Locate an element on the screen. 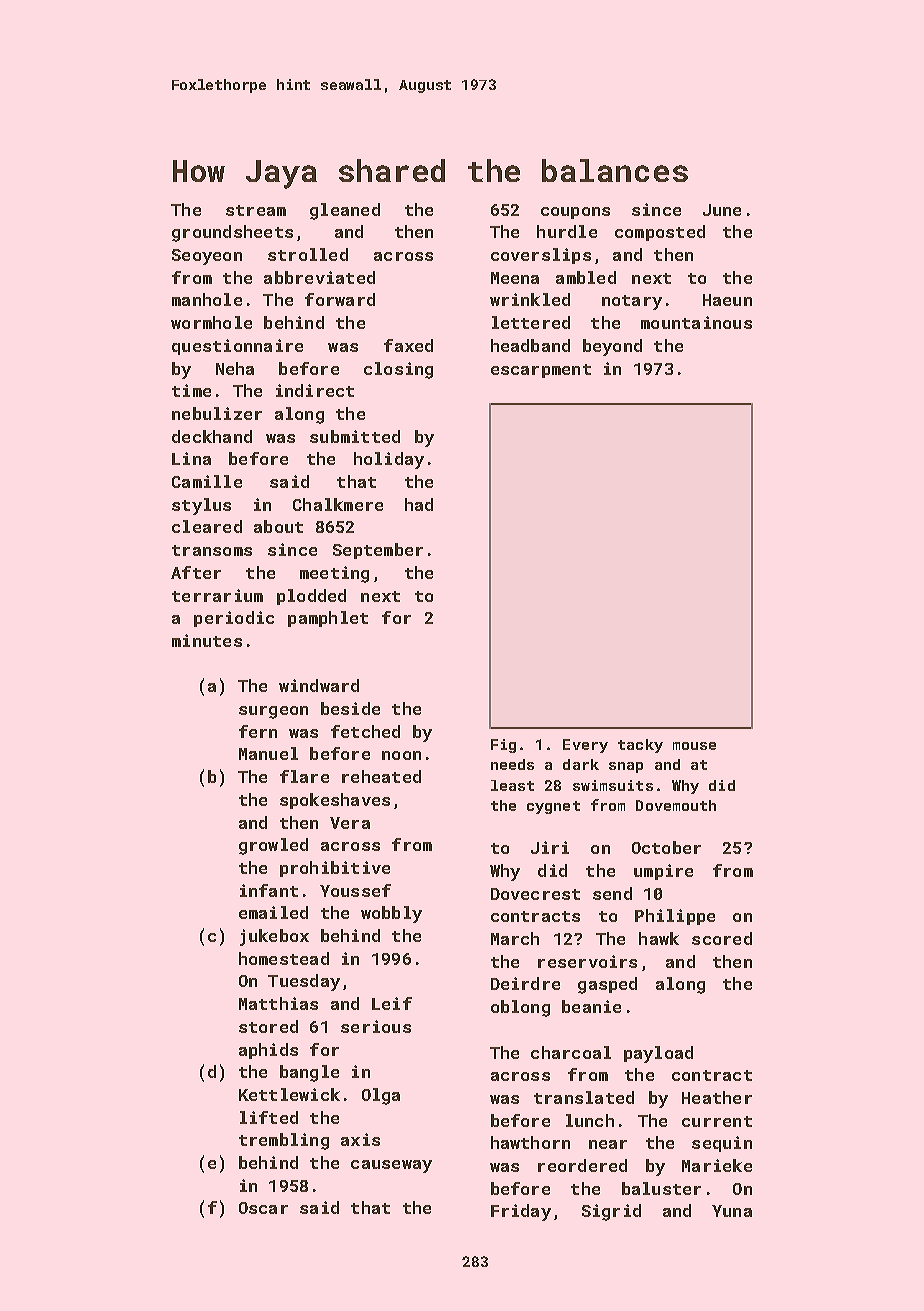 The image size is (924, 1311). composted is located at coordinates (660, 233).
